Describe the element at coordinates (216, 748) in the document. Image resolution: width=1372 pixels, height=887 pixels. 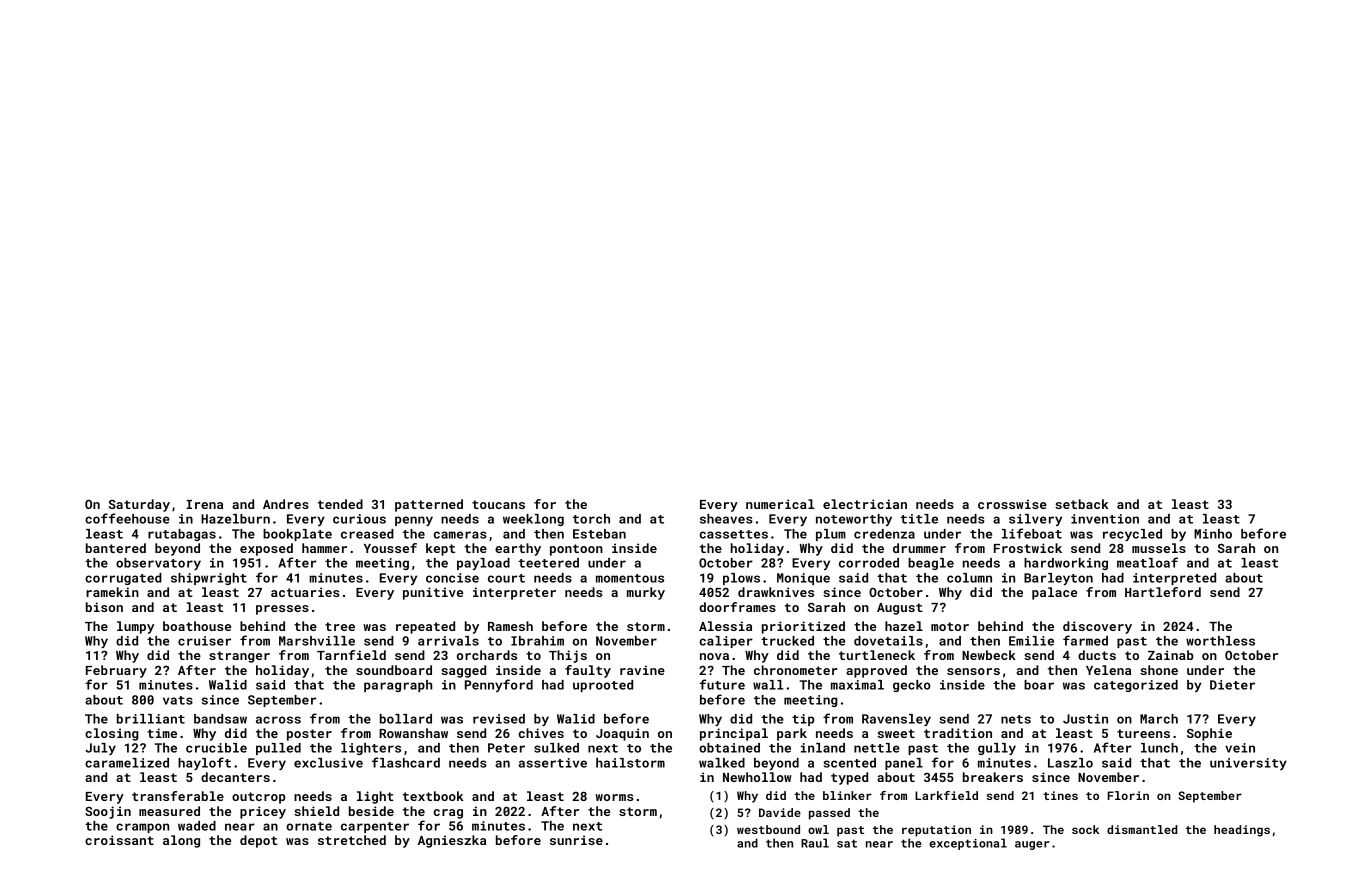
I see `crucible` at that location.
